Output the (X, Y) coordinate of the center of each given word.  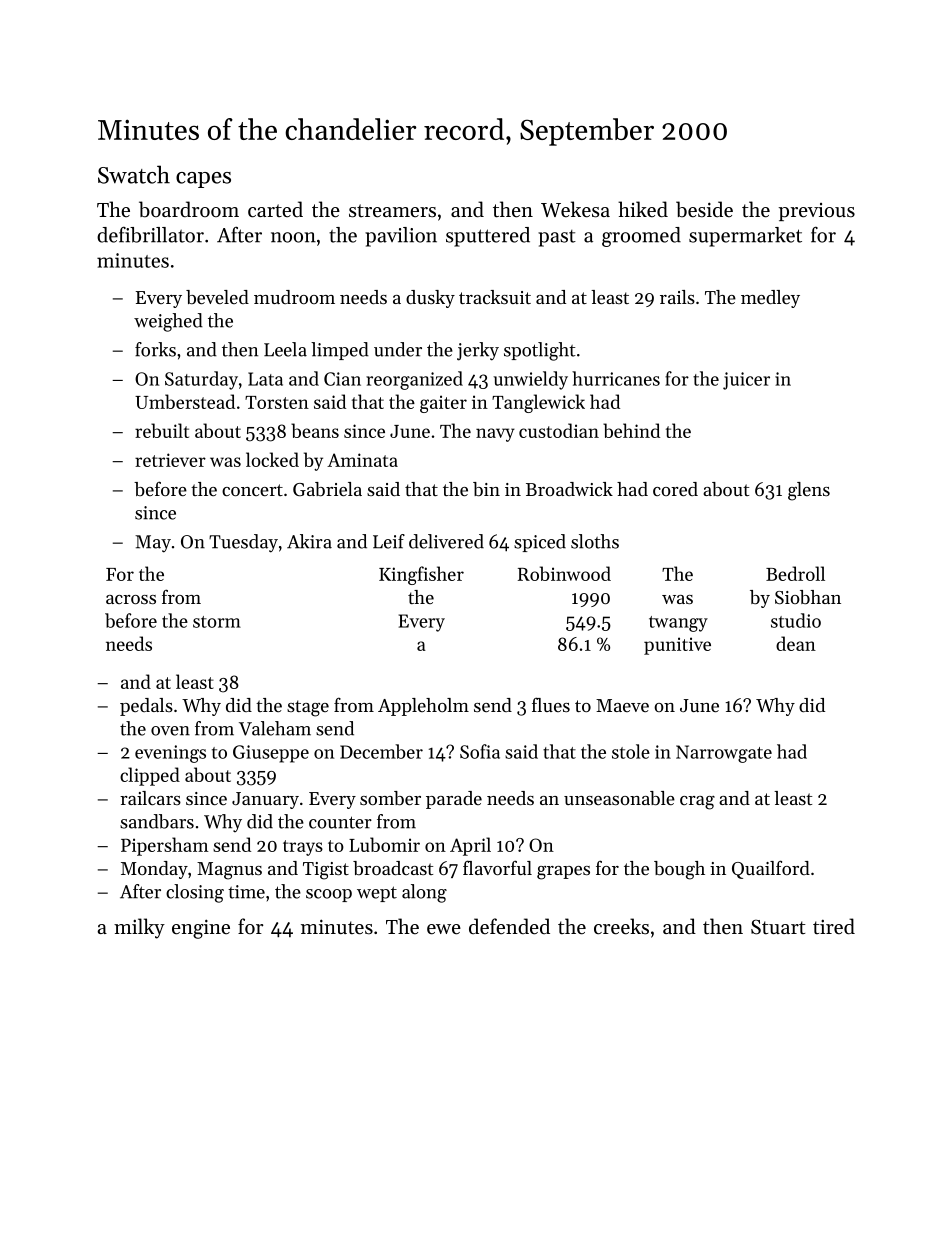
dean (796, 643)
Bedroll (795, 573)
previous (817, 212)
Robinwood (564, 573)
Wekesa (575, 209)
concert (252, 490)
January (265, 800)
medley (770, 299)
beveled (217, 297)
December (381, 751)
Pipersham (165, 846)
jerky (478, 351)
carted (275, 209)
